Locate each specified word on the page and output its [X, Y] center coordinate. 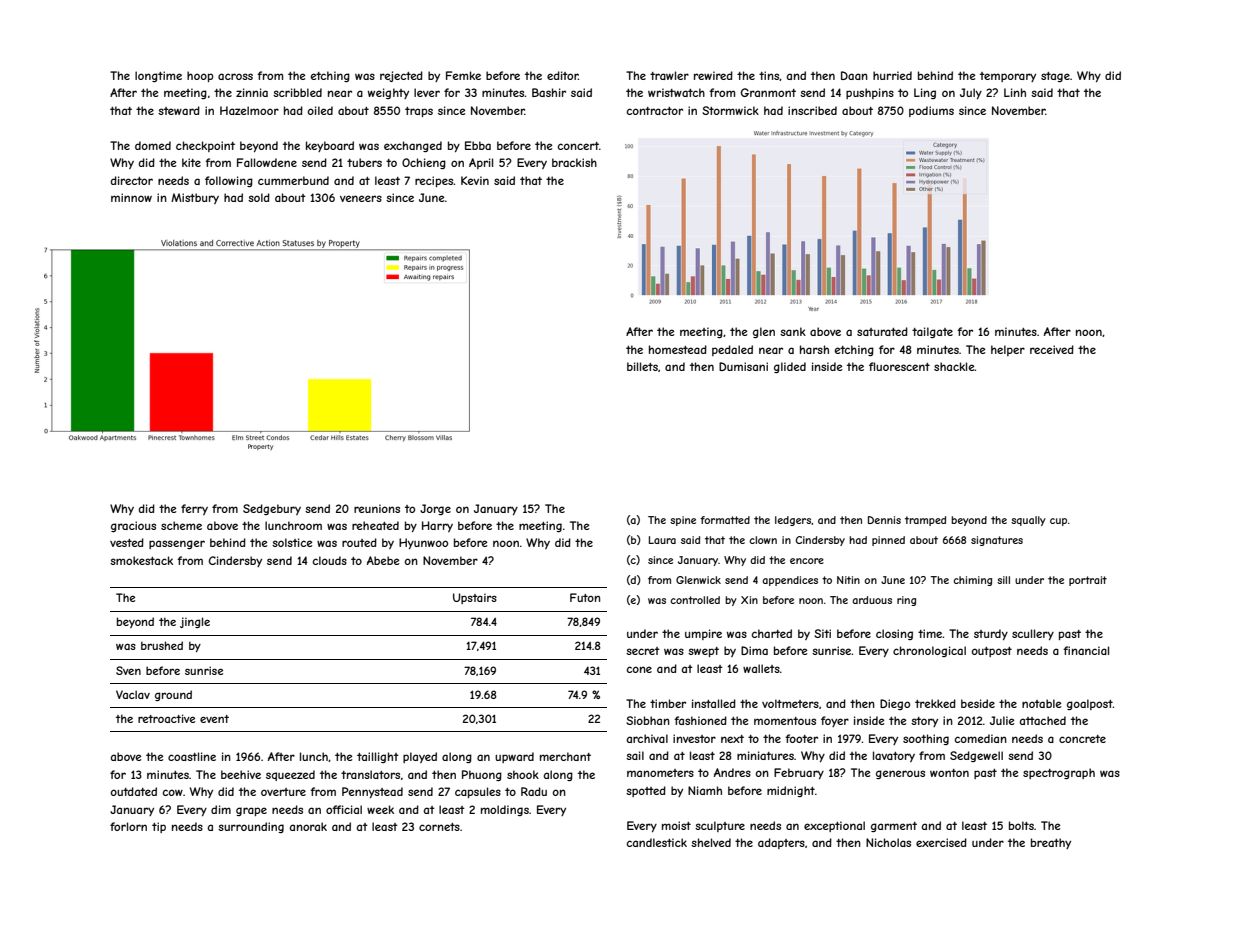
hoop [200, 76]
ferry [194, 509]
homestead [678, 349]
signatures [997, 541]
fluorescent [899, 366]
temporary [1008, 77]
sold [259, 197]
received [1052, 349]
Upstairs [475, 598]
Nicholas [888, 842]
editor [562, 75]
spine [683, 521]
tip [159, 827]
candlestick [656, 842]
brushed [162, 645]
